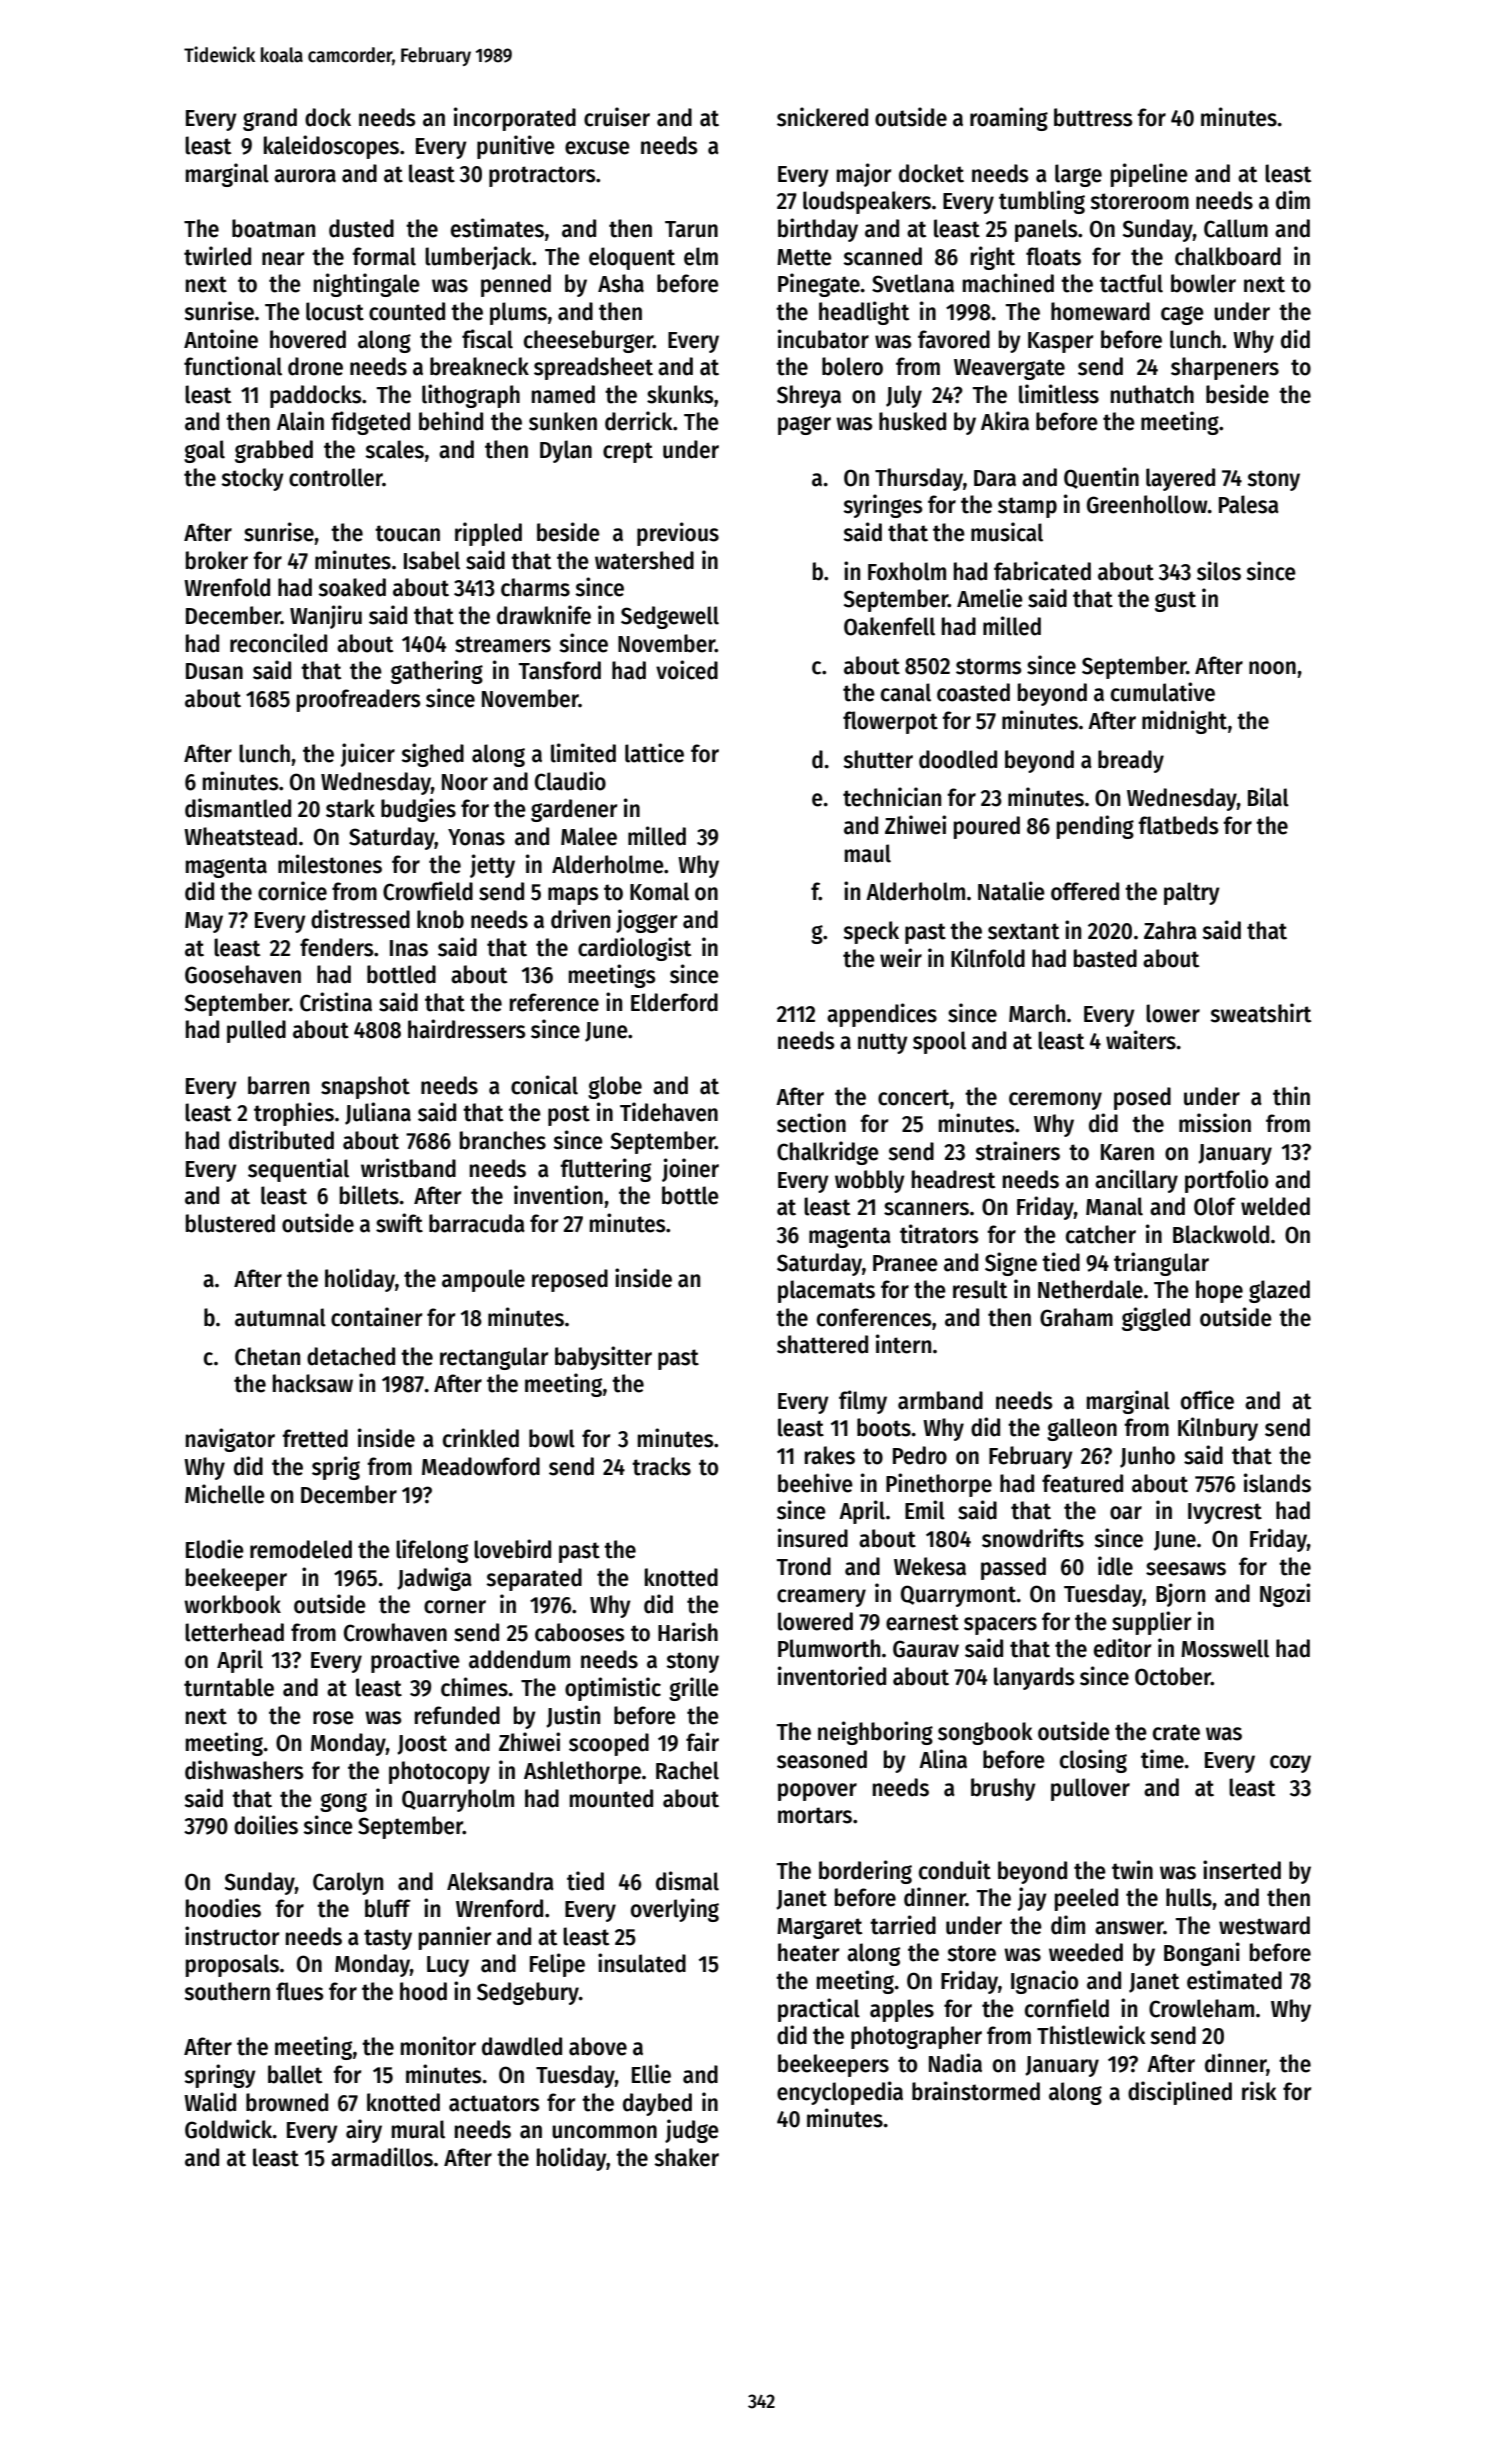 Image resolution: width=1496 pixels, height=2464 pixels. Describe the element at coordinates (300, 1991) in the screenshot. I see `flues` at that location.
